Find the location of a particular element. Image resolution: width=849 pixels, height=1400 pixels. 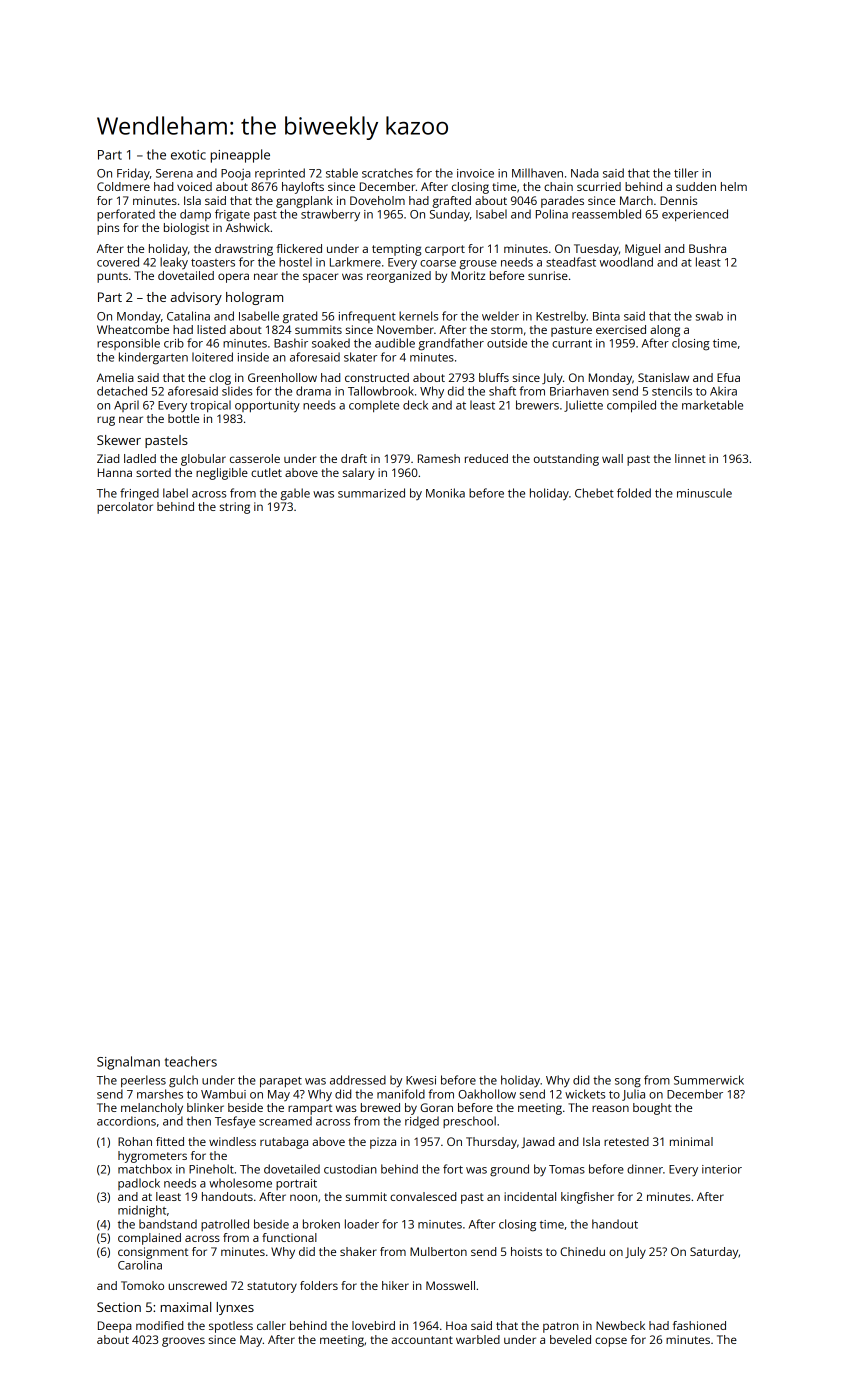

minuscule is located at coordinates (704, 493).
